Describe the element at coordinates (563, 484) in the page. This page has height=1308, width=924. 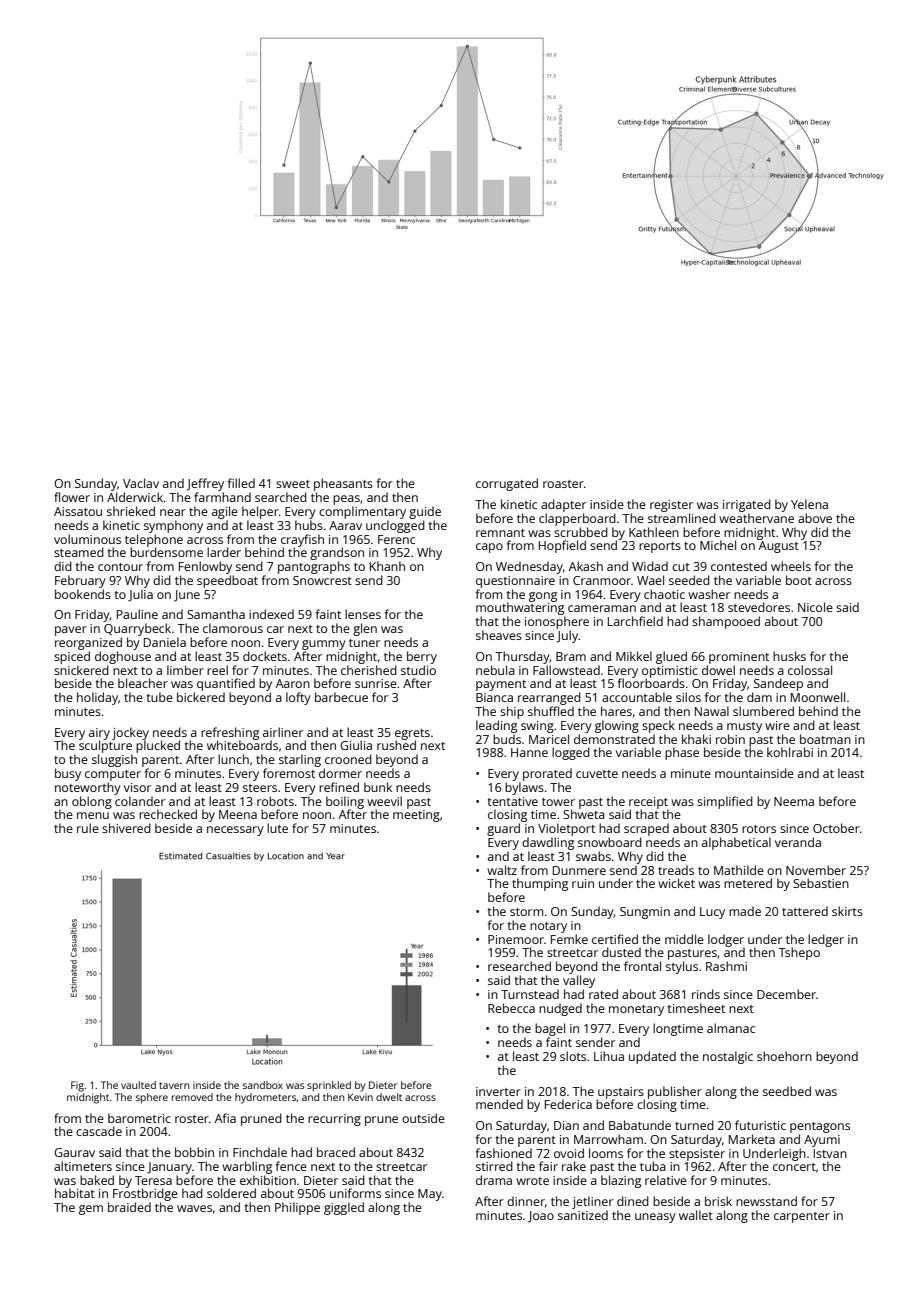
I see `roaster` at that location.
